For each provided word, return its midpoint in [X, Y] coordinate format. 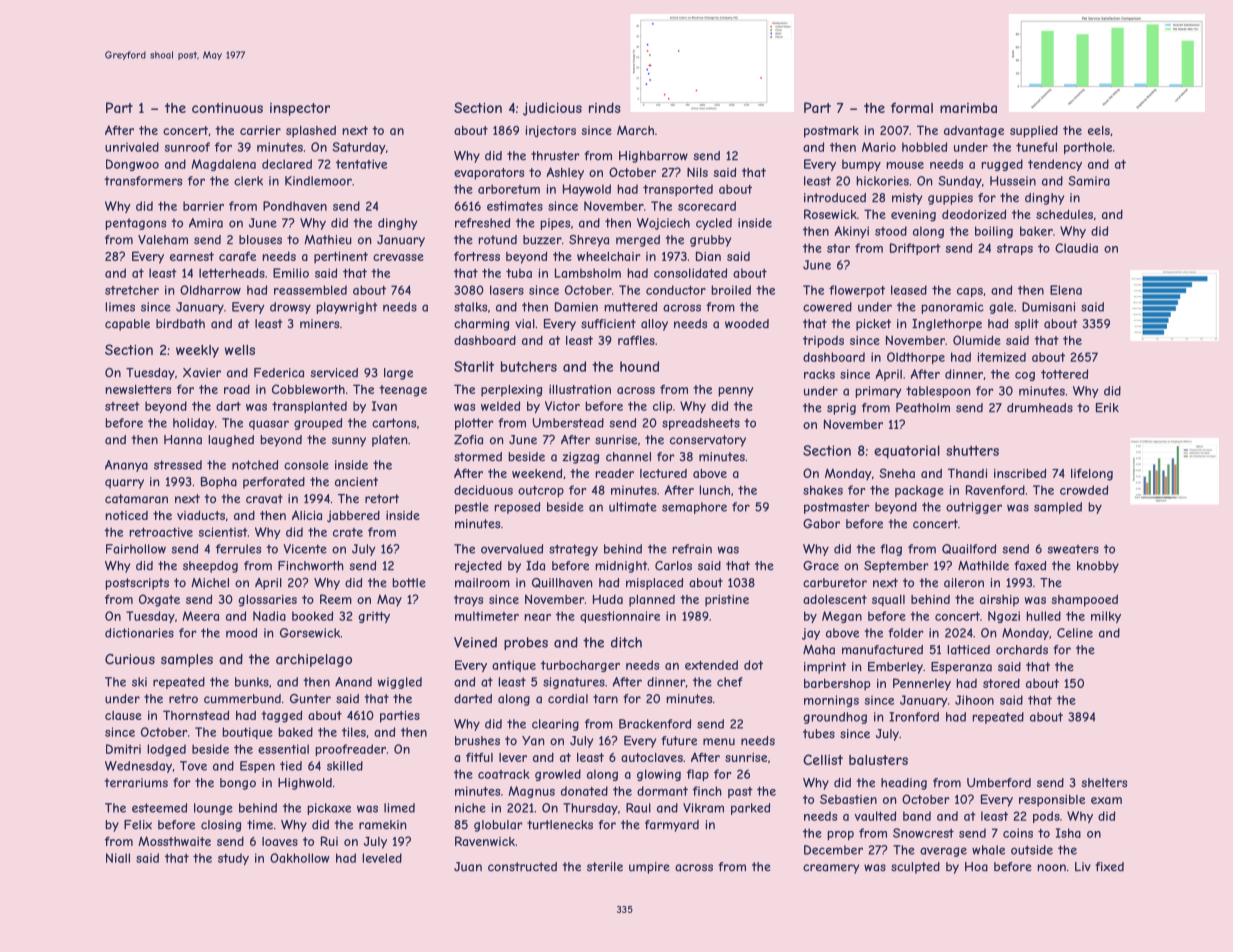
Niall [118, 858]
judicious [552, 109]
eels [1099, 130]
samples [187, 660]
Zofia [468, 440]
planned [652, 601]
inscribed [1020, 473]
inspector [300, 109]
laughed [231, 441]
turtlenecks [560, 825]
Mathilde [983, 566]
